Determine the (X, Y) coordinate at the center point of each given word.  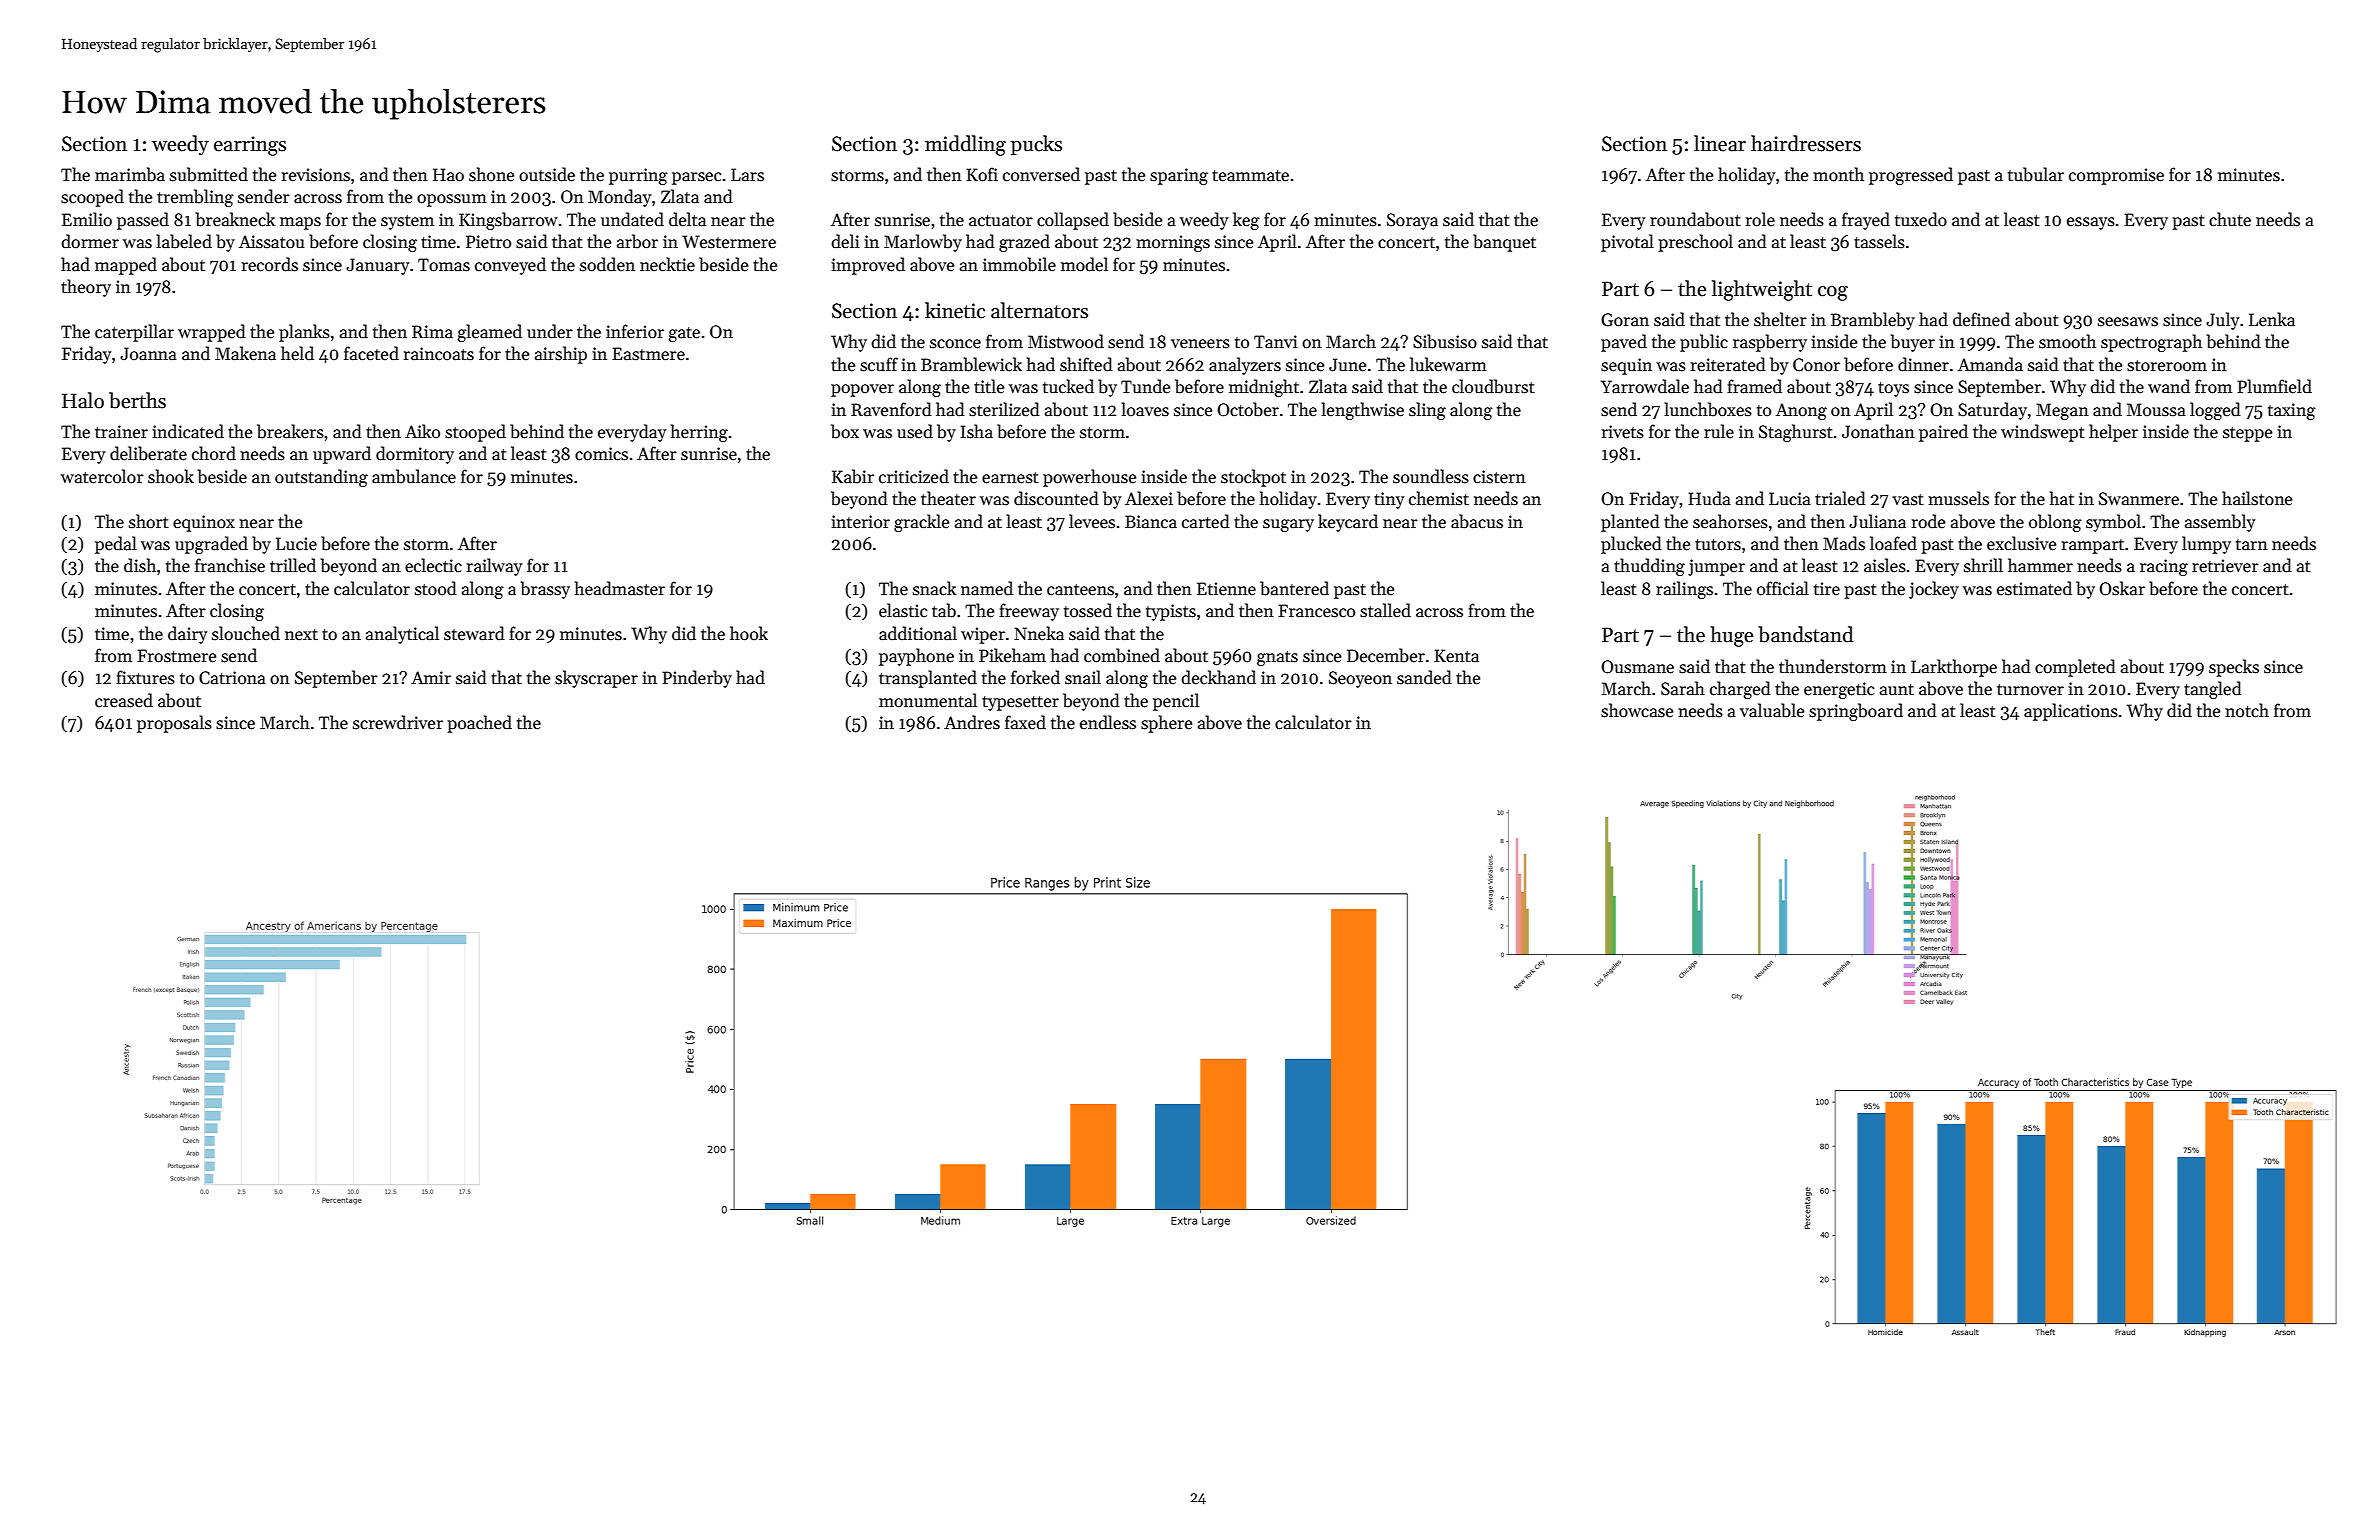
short (149, 521)
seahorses (1730, 521)
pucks (1036, 145)
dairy (188, 635)
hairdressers (1806, 143)
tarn (2252, 545)
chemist (1439, 498)
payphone (916, 657)
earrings (250, 146)
